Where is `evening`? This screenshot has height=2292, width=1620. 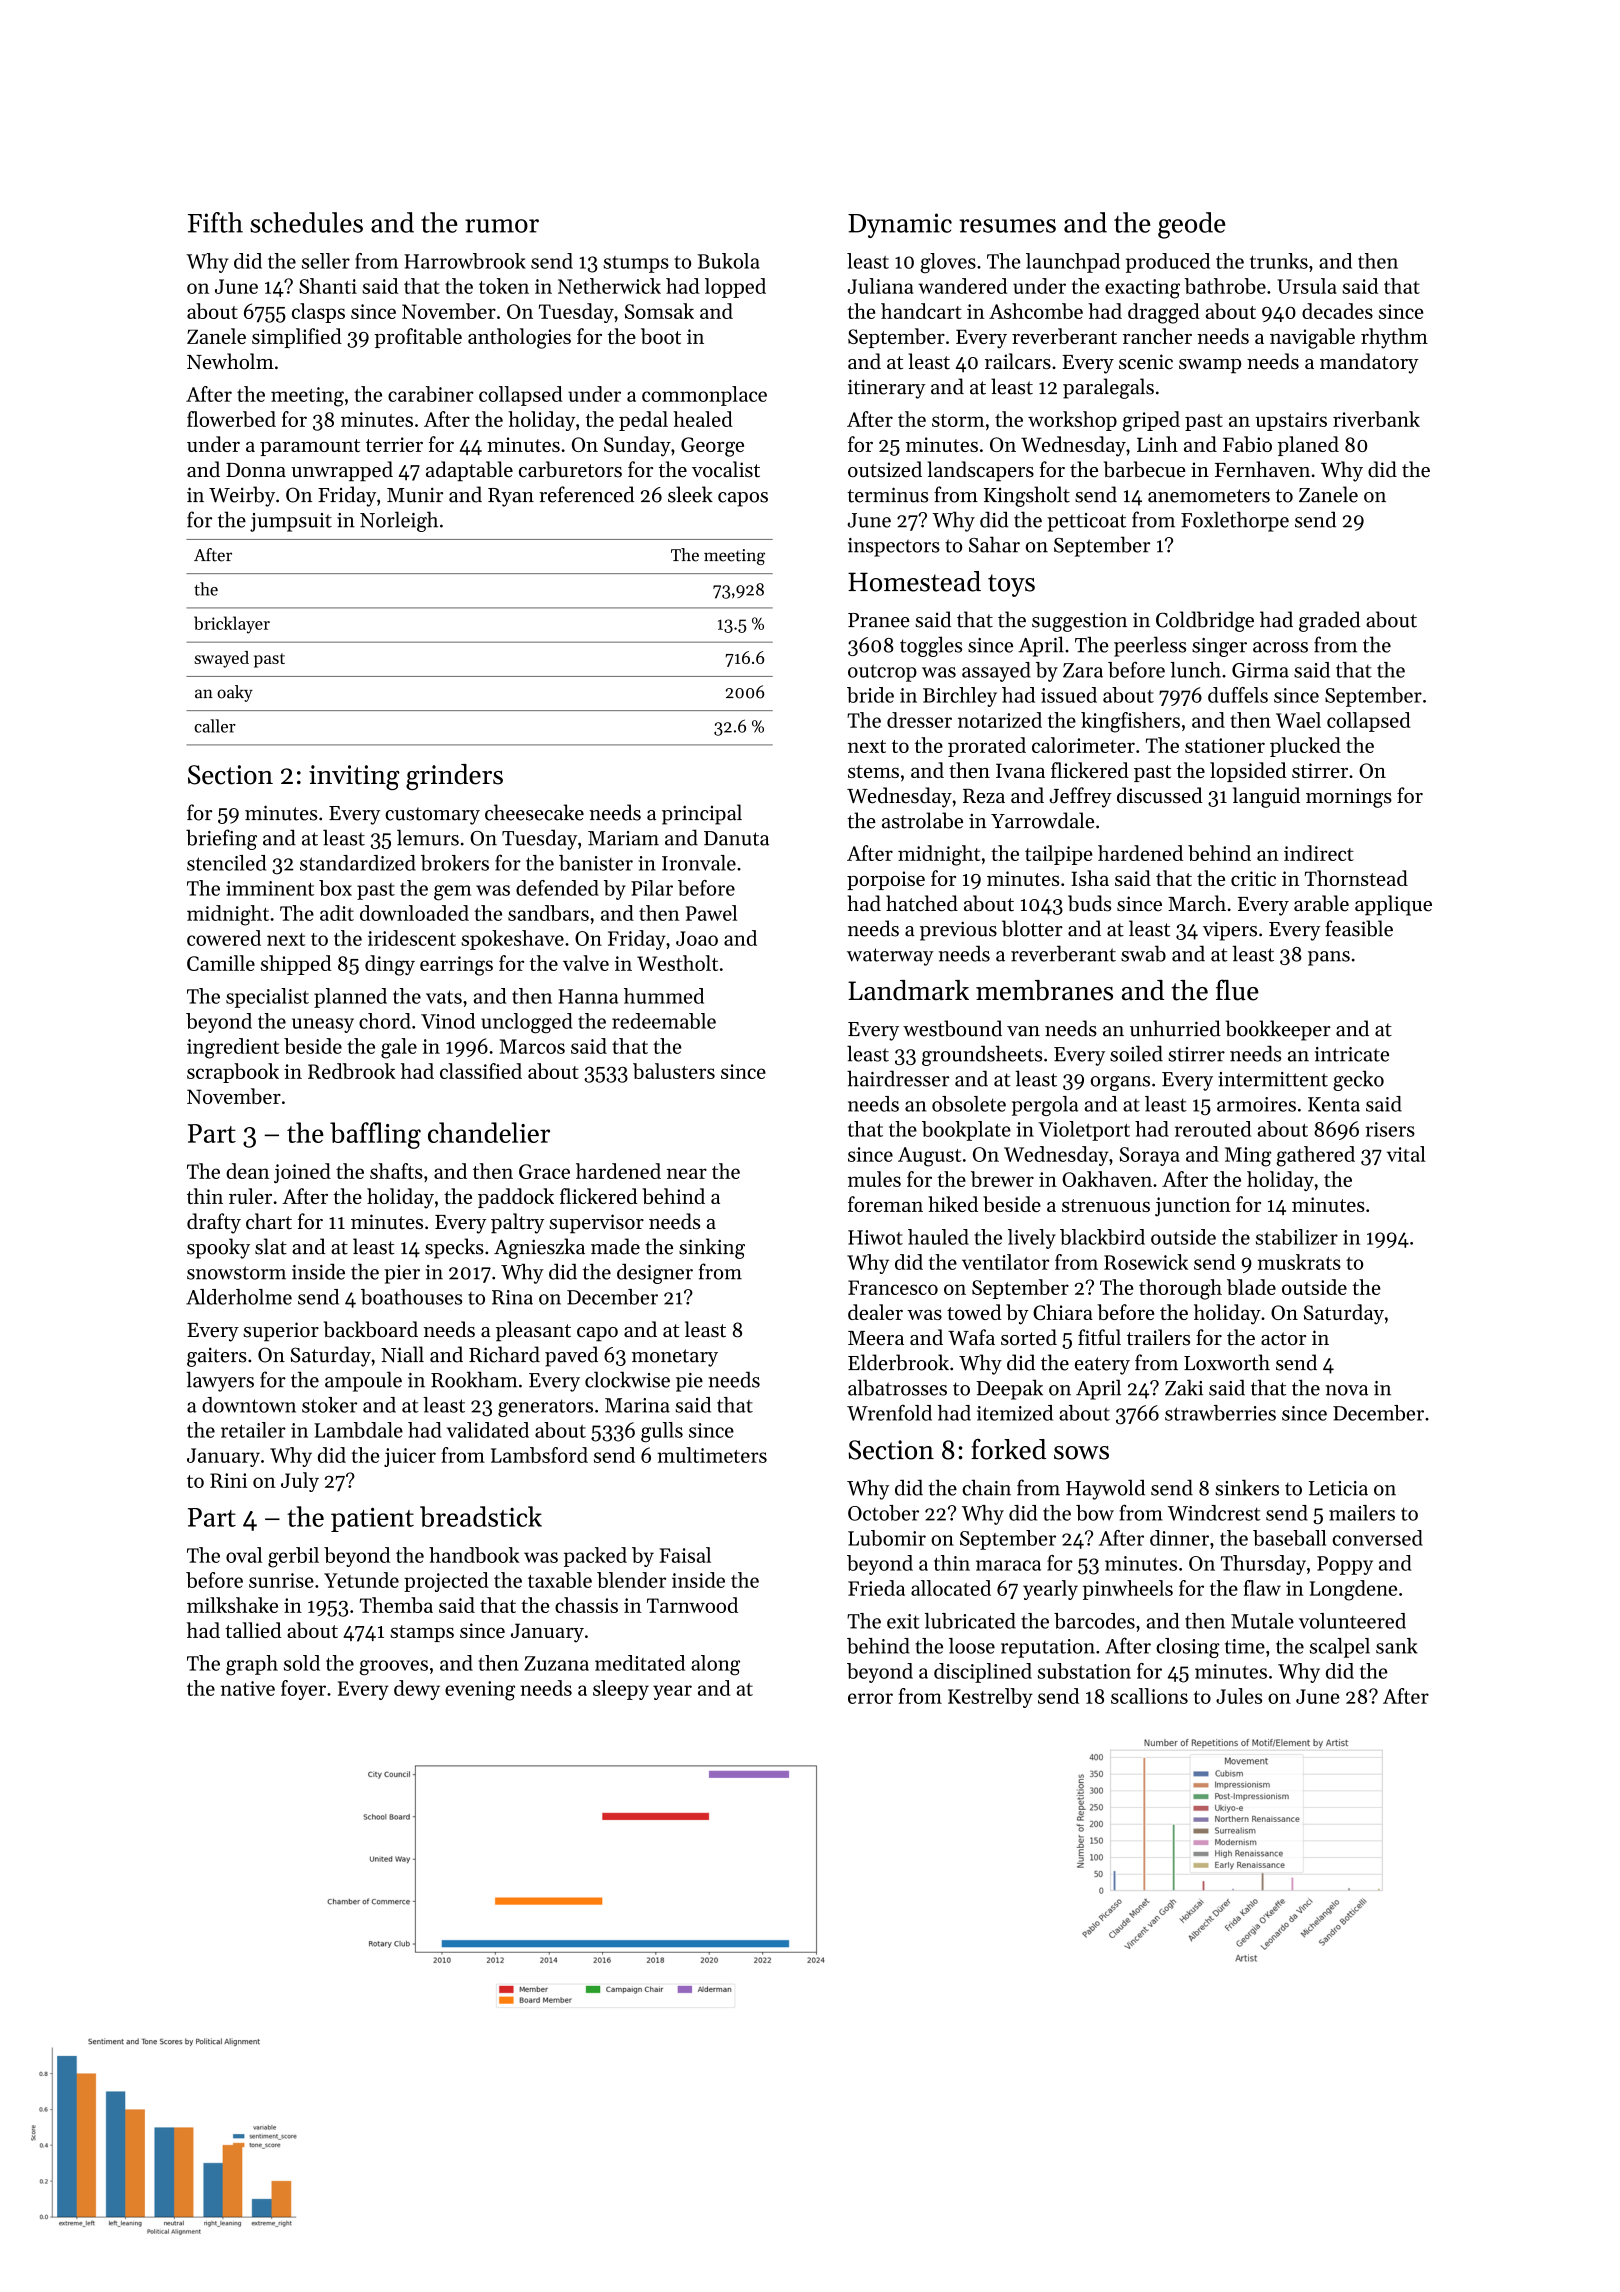 evening is located at coordinates (480, 1691).
